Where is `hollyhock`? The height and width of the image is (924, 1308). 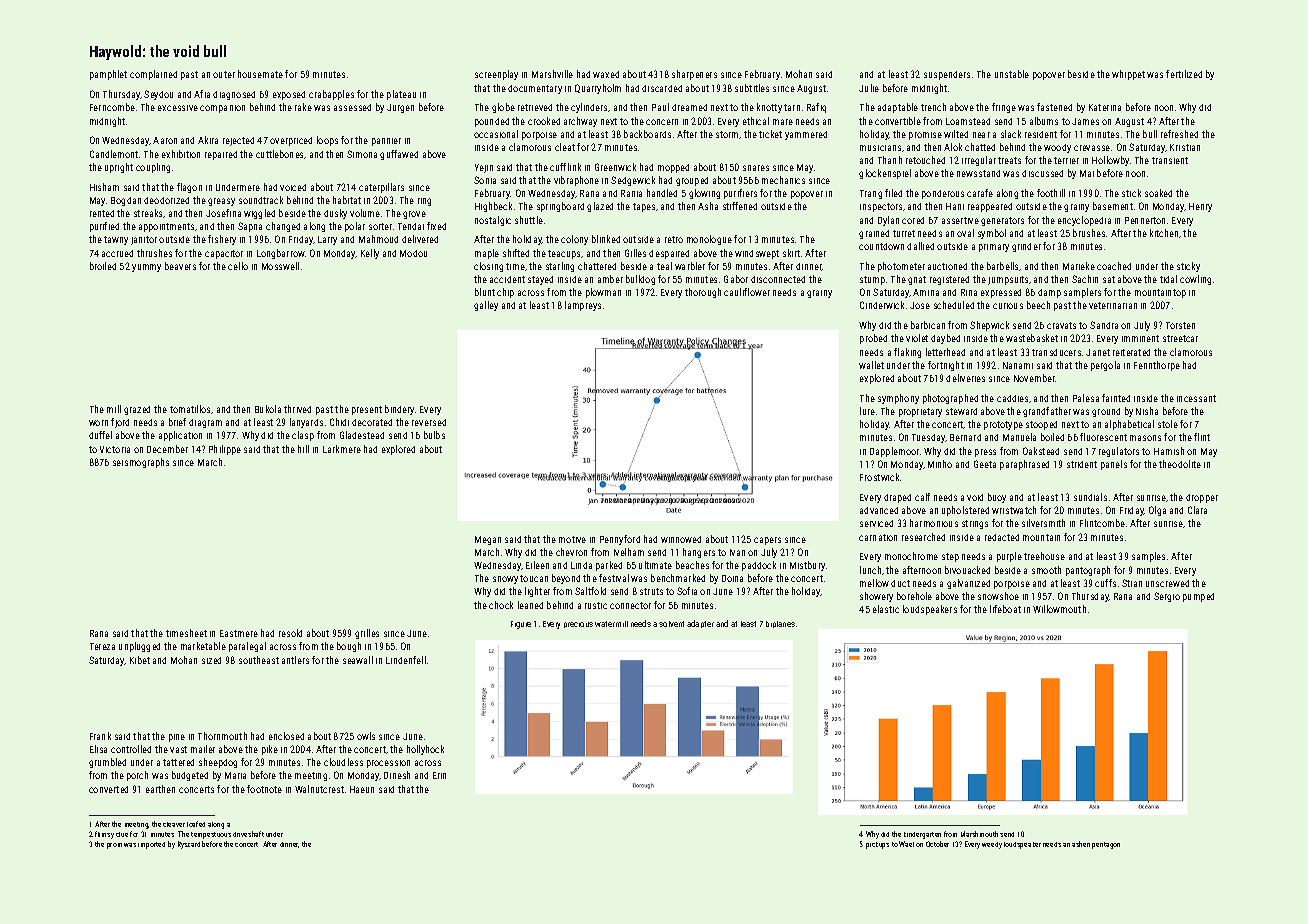
hollyhock is located at coordinates (425, 750).
